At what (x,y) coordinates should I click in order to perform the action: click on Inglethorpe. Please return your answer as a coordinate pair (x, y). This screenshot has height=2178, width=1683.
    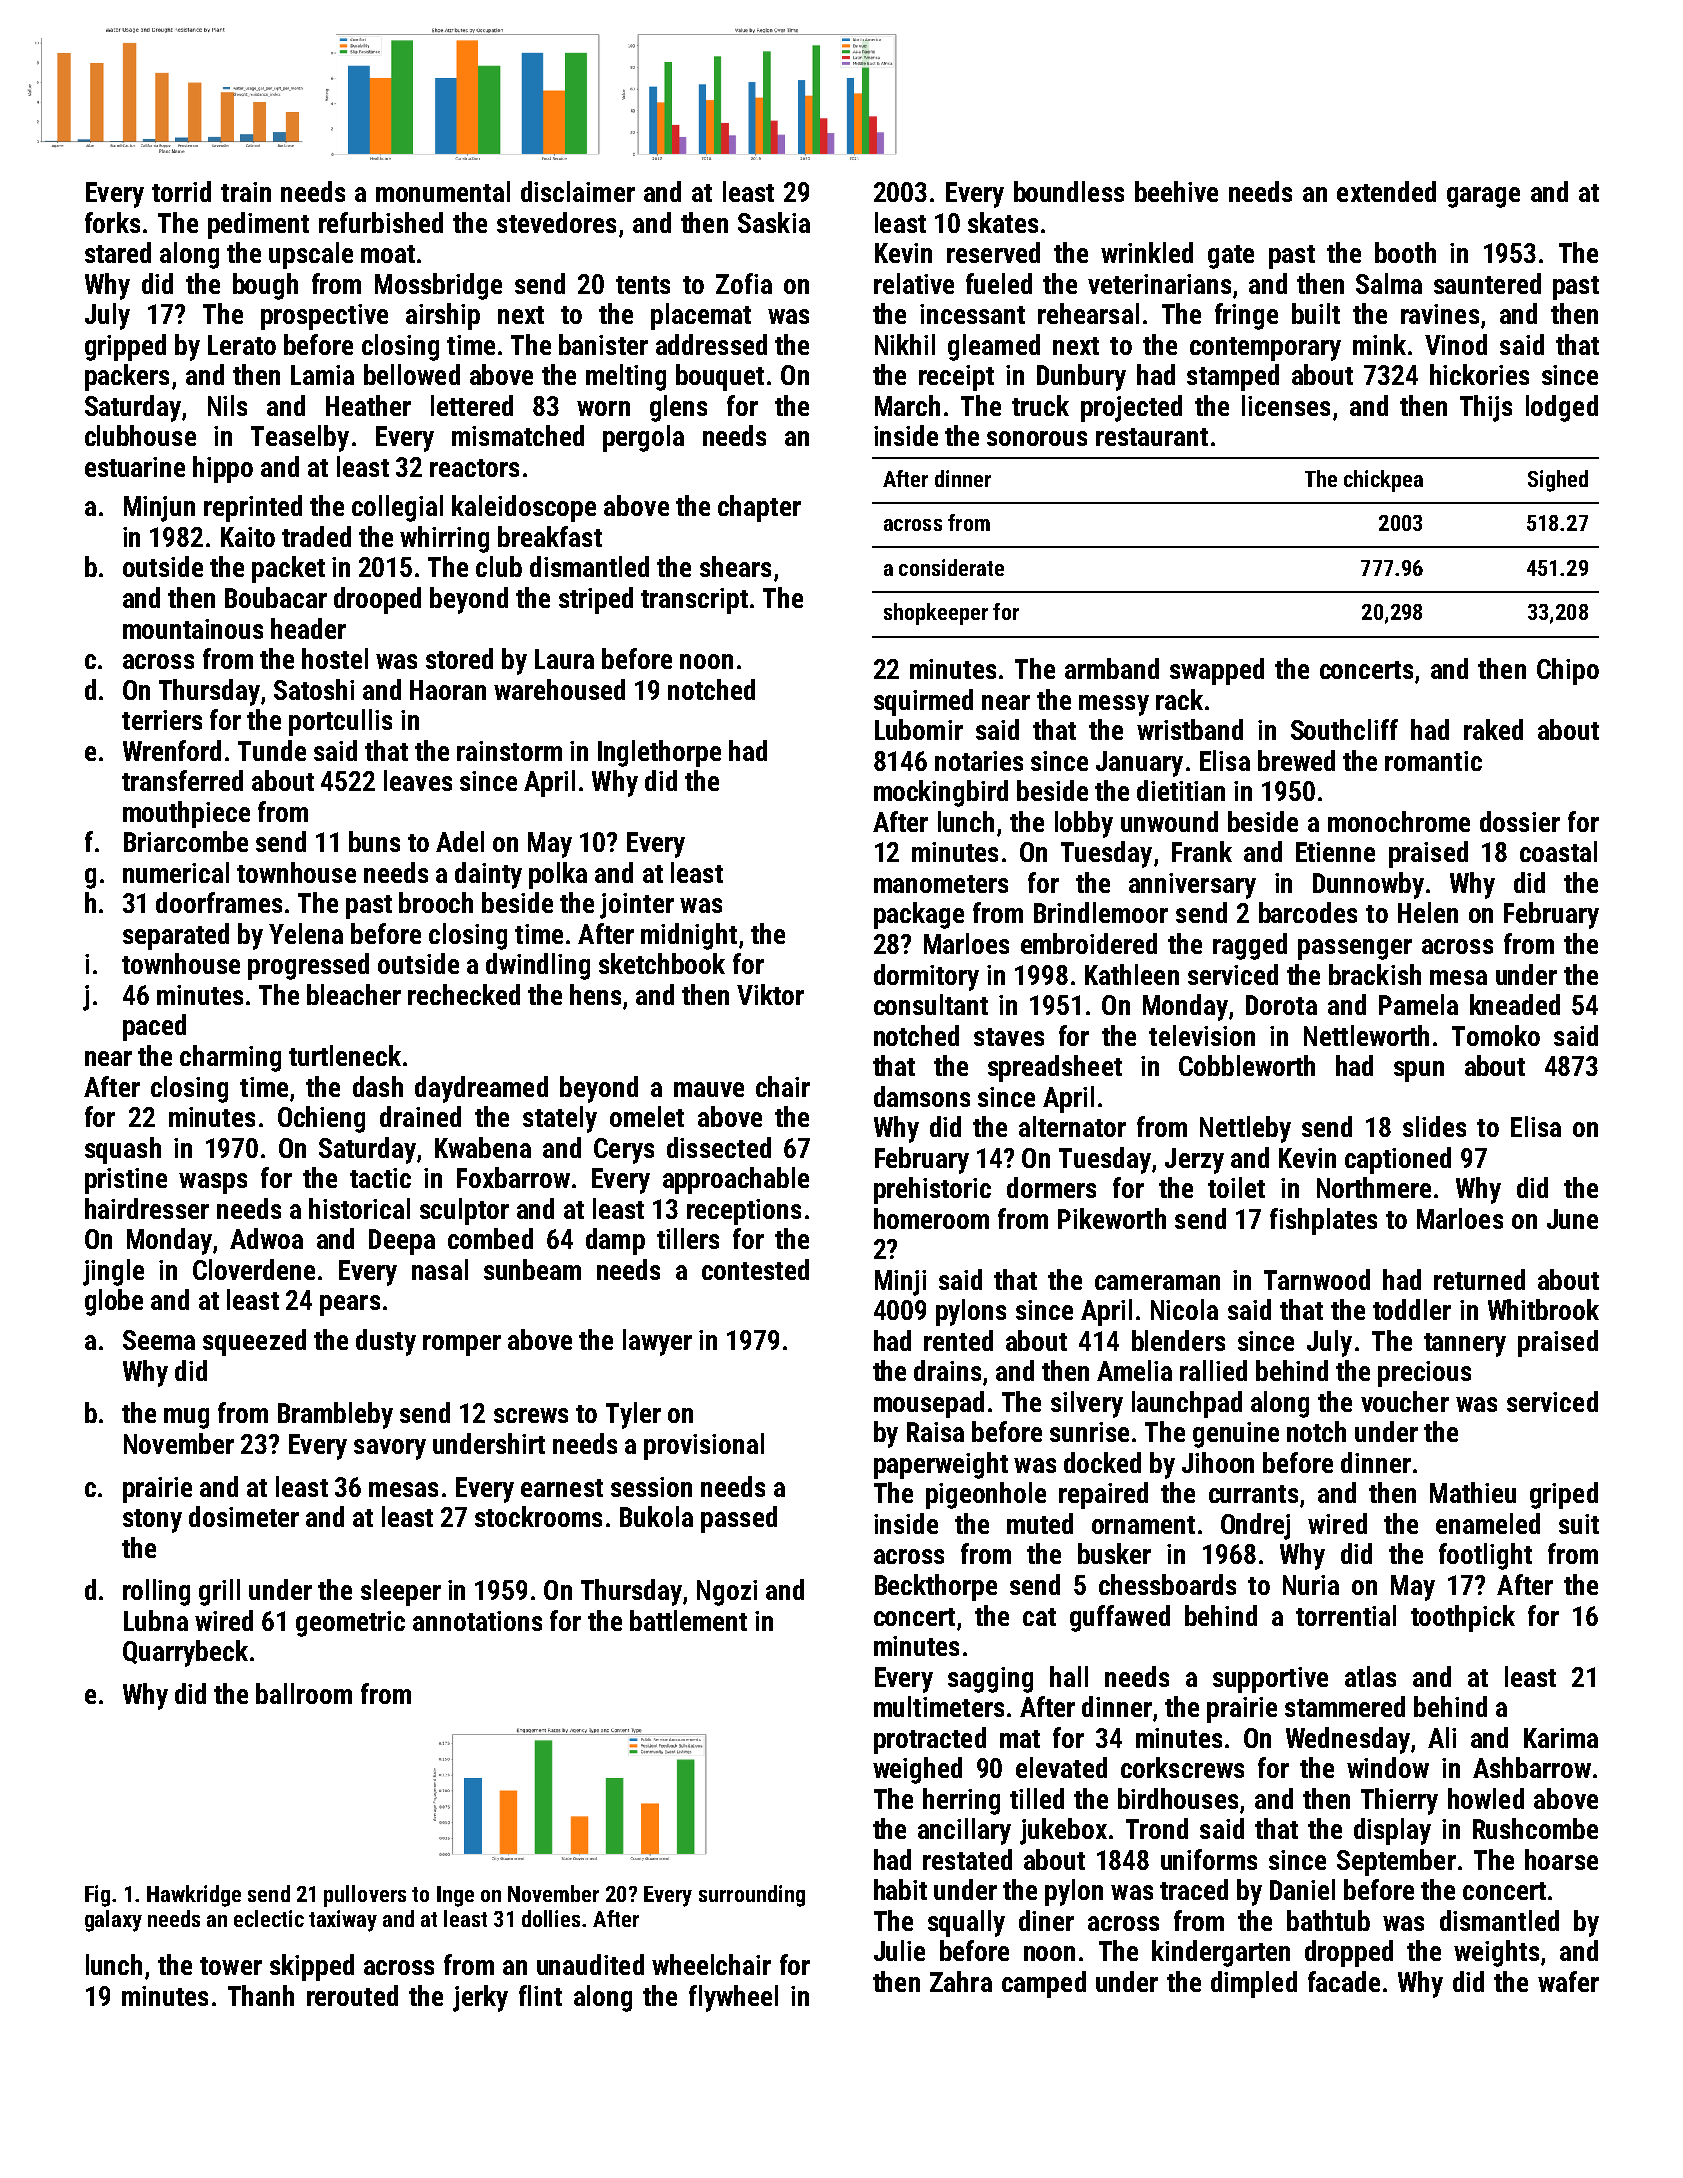
    Looking at the image, I should click on (659, 753).
